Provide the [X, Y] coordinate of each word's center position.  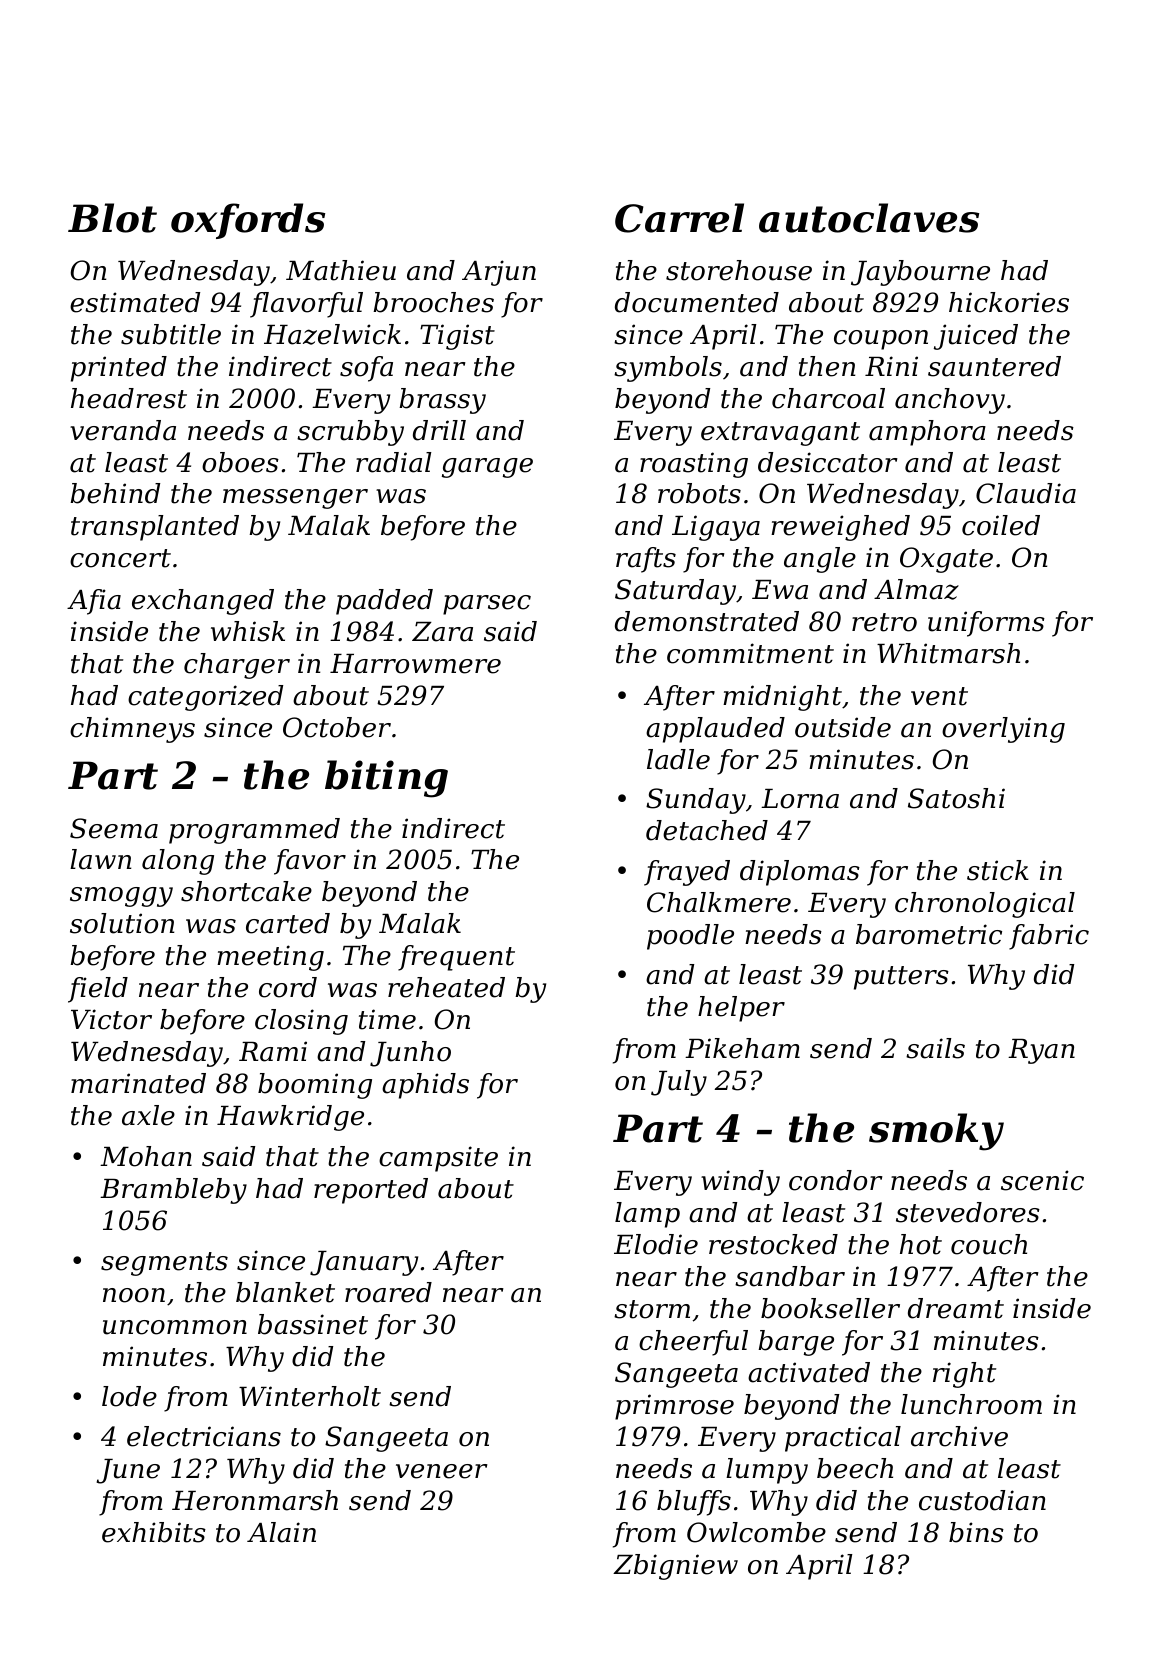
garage [487, 468]
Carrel [679, 218]
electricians [204, 1436]
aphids [425, 1086]
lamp [647, 1215]
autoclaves [869, 218]
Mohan [146, 1156]
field [98, 990]
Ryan [1041, 1051]
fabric [1049, 937]
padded [384, 602]
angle [820, 560]
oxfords [248, 221]
